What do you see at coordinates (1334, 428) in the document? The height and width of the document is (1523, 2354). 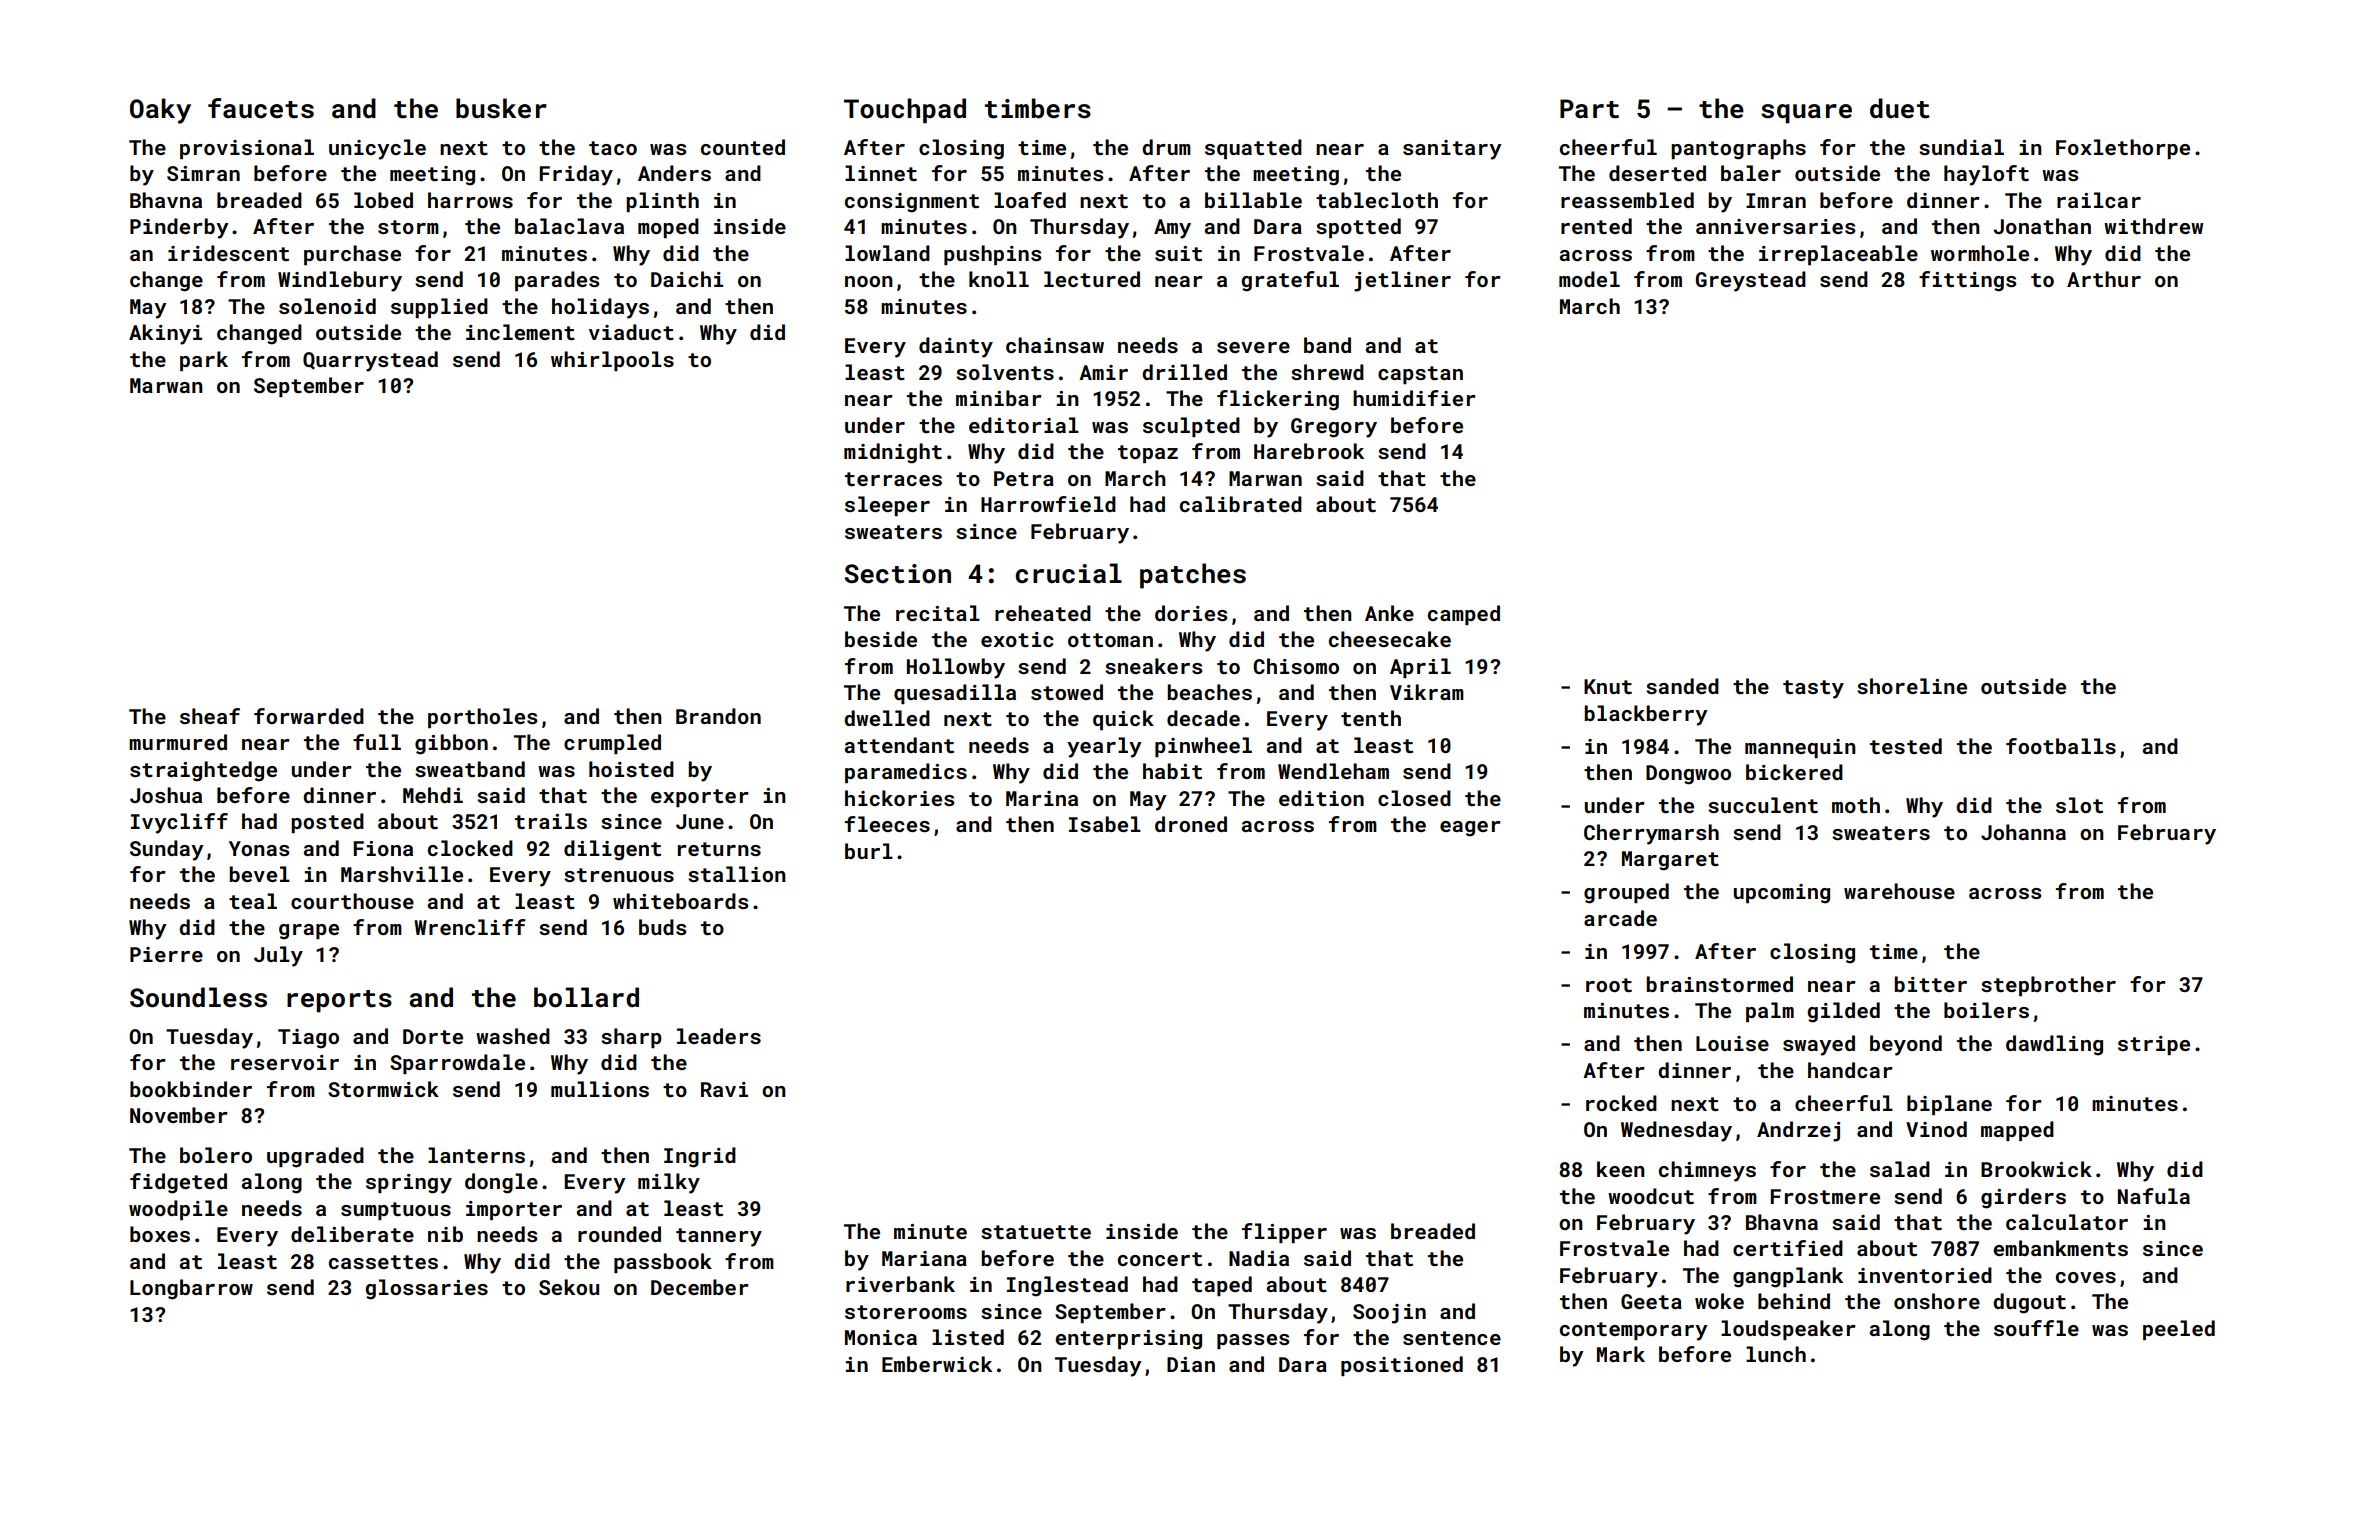 I see `Gregory` at bounding box center [1334, 428].
